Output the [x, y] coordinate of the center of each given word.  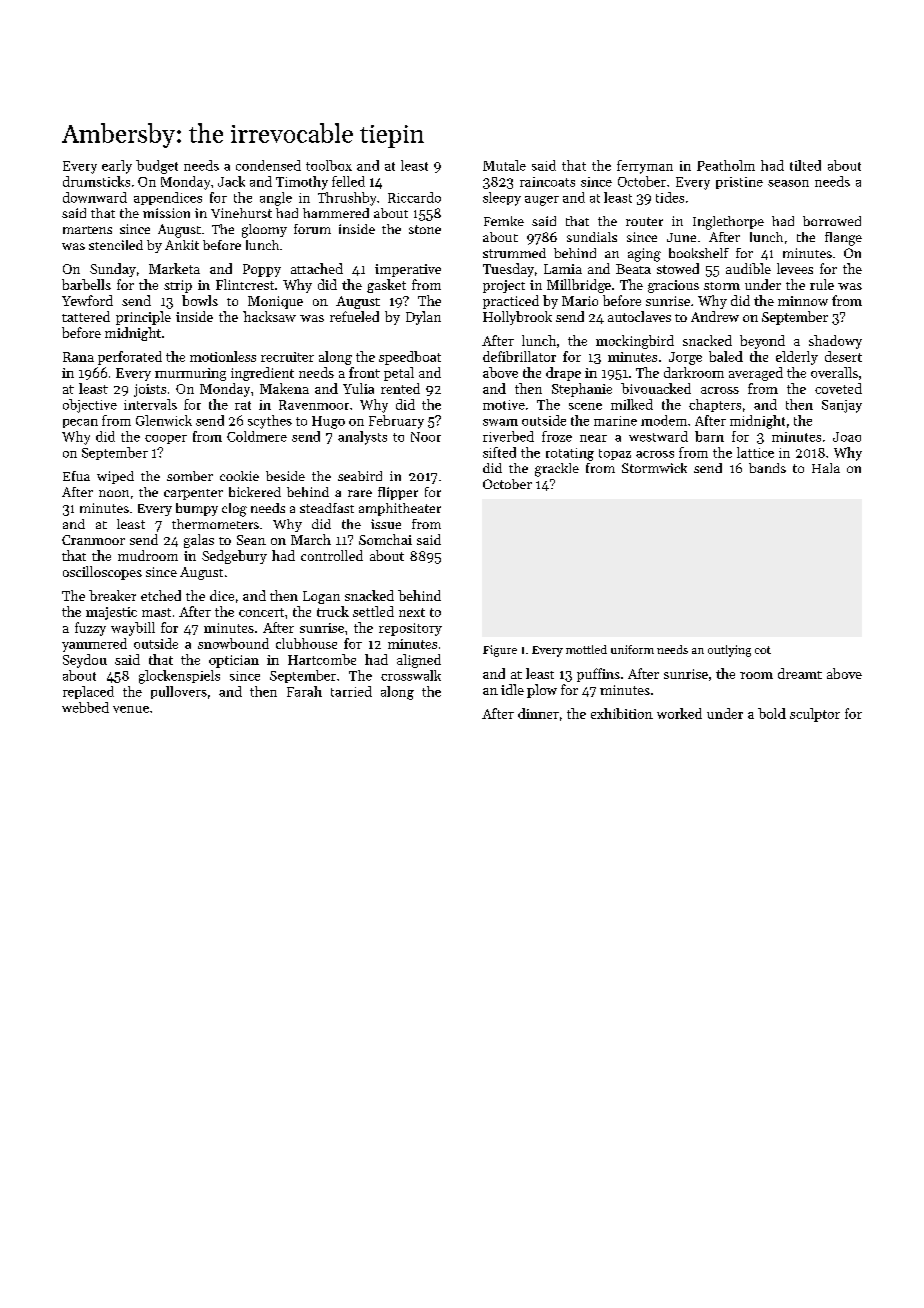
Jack [231, 181]
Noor [426, 437]
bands [767, 468]
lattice [755, 452]
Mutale [504, 165]
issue [386, 524]
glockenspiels [179, 677]
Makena [284, 388]
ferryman [645, 167]
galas [199, 541]
